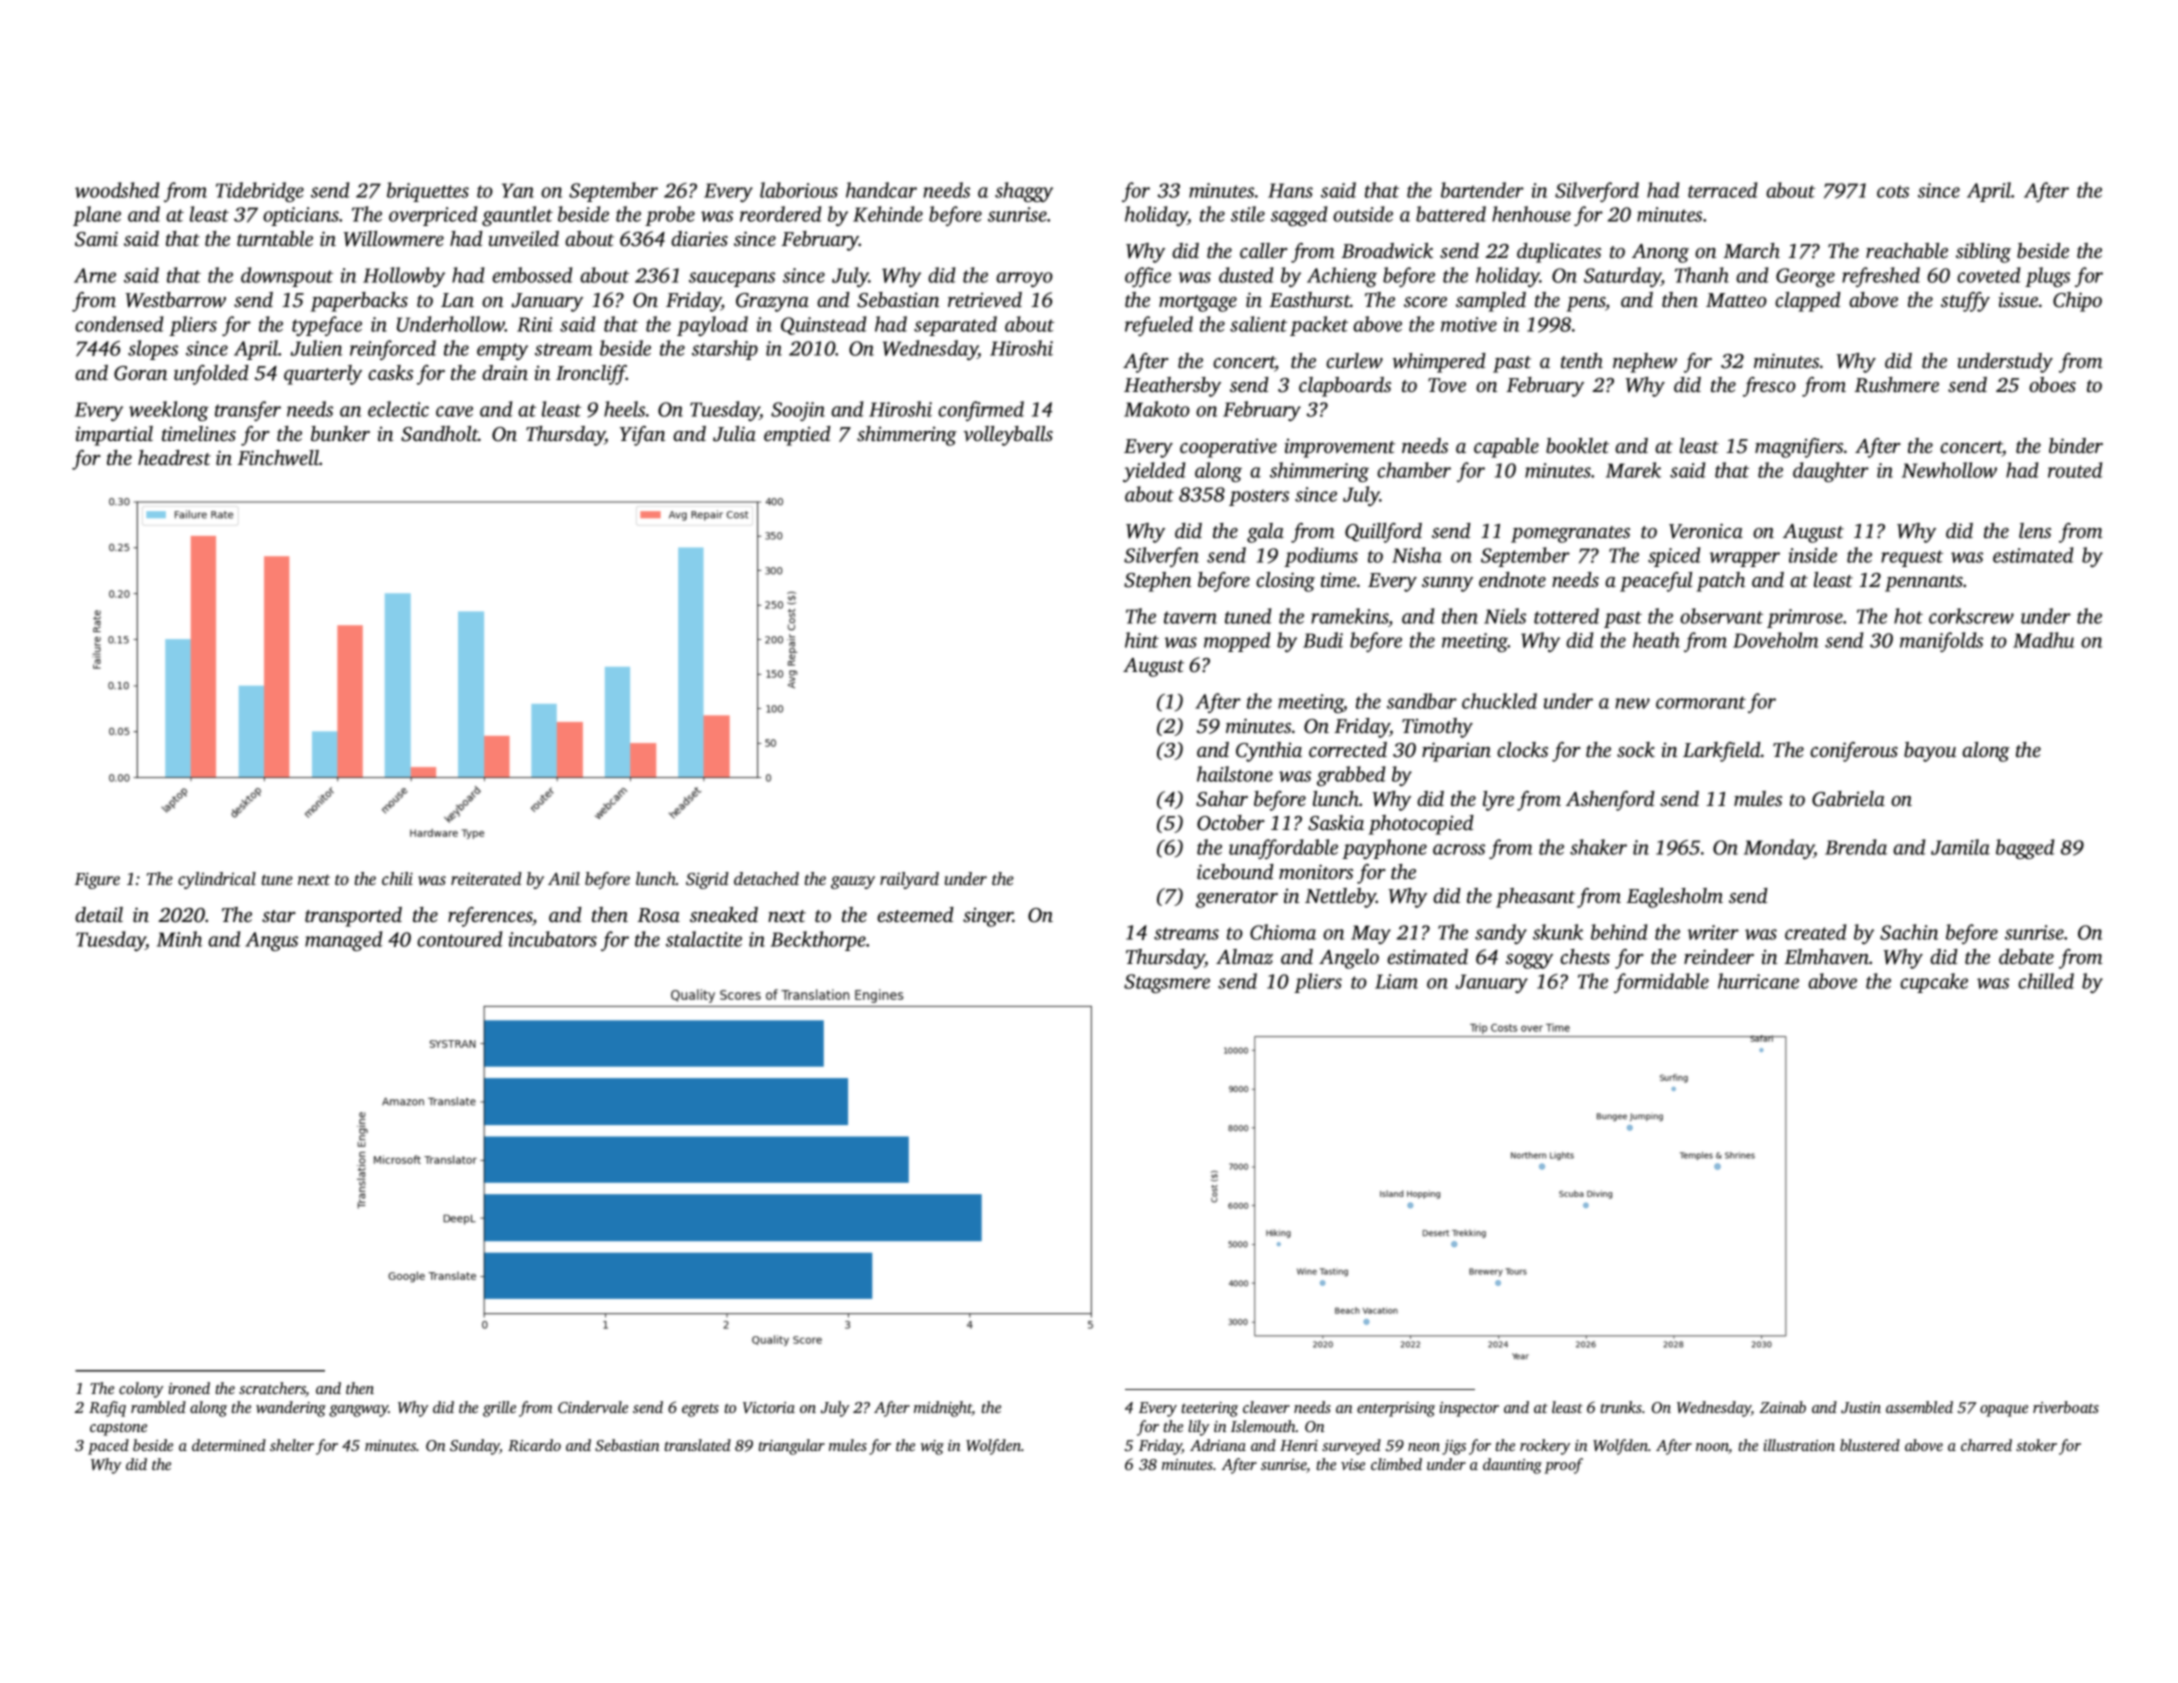 This screenshot has height=1683, width=2178. What do you see at coordinates (2025, 849) in the screenshot?
I see `bagged` at bounding box center [2025, 849].
